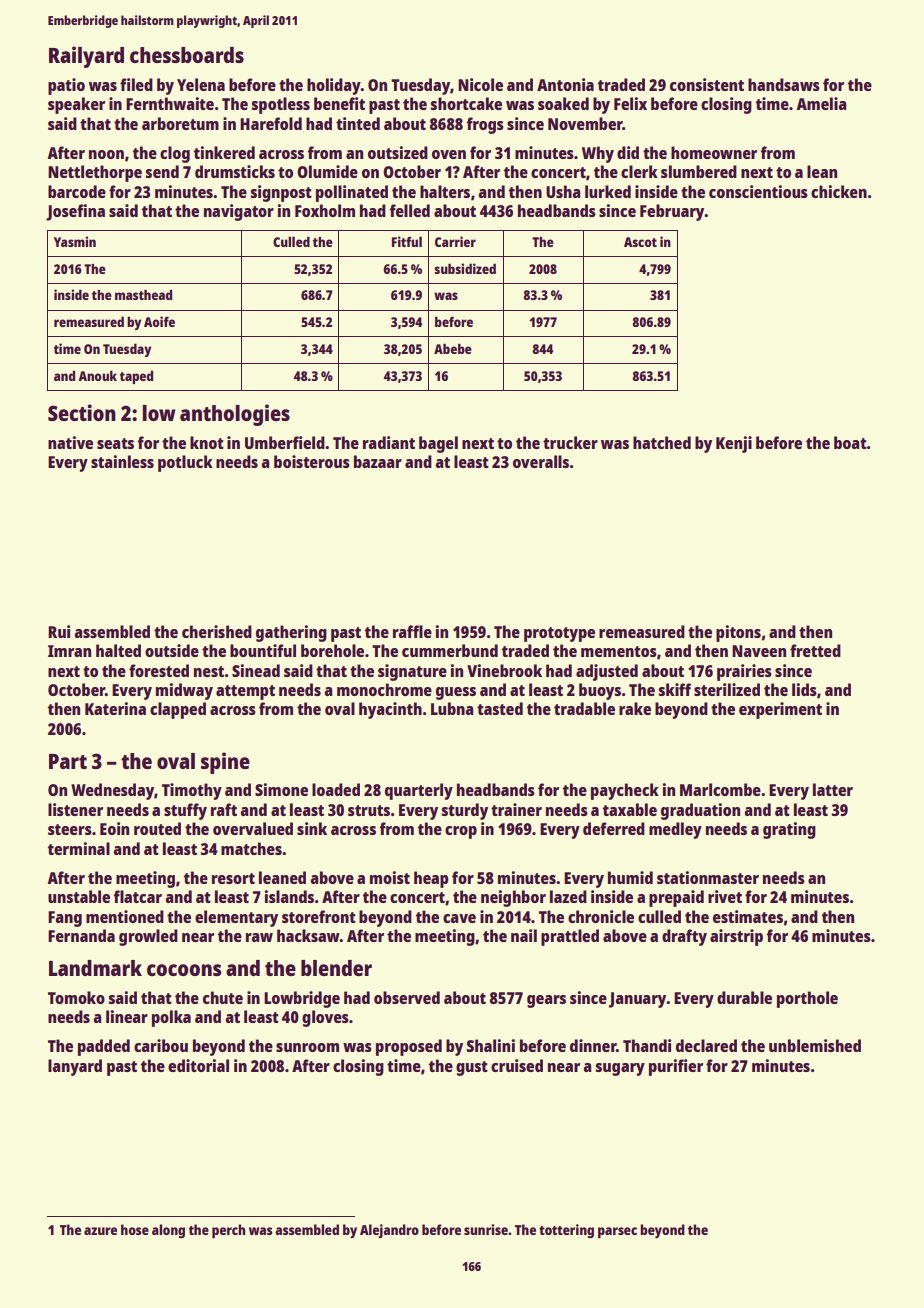 The height and width of the screenshot is (1308, 924). What do you see at coordinates (784, 84) in the screenshot?
I see `handsaws` at bounding box center [784, 84].
